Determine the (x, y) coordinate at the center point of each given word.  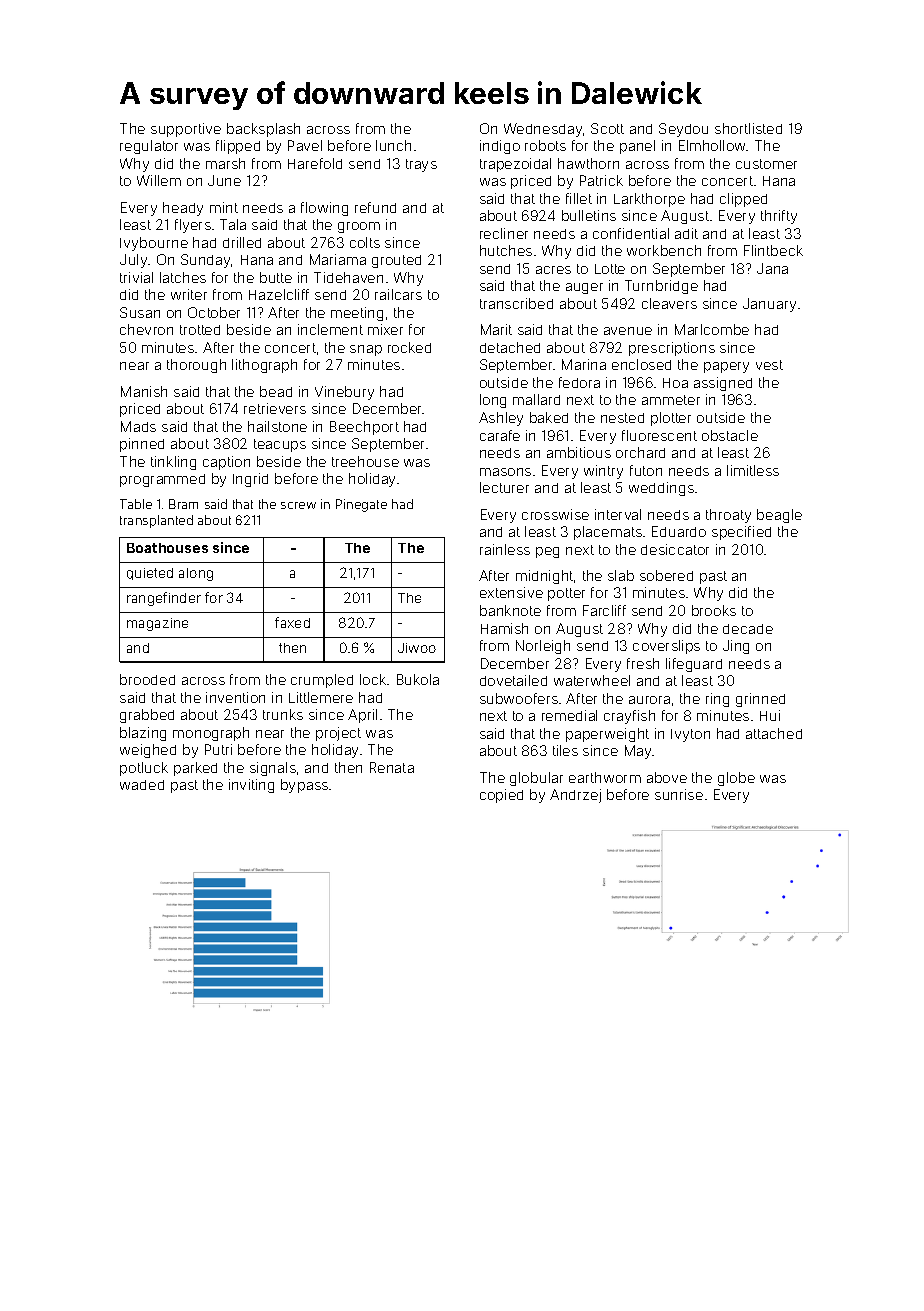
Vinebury (344, 393)
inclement (330, 329)
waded (142, 785)
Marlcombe (712, 329)
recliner (504, 233)
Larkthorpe (649, 200)
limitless (753, 470)
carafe (500, 435)
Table (136, 504)
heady (183, 209)
